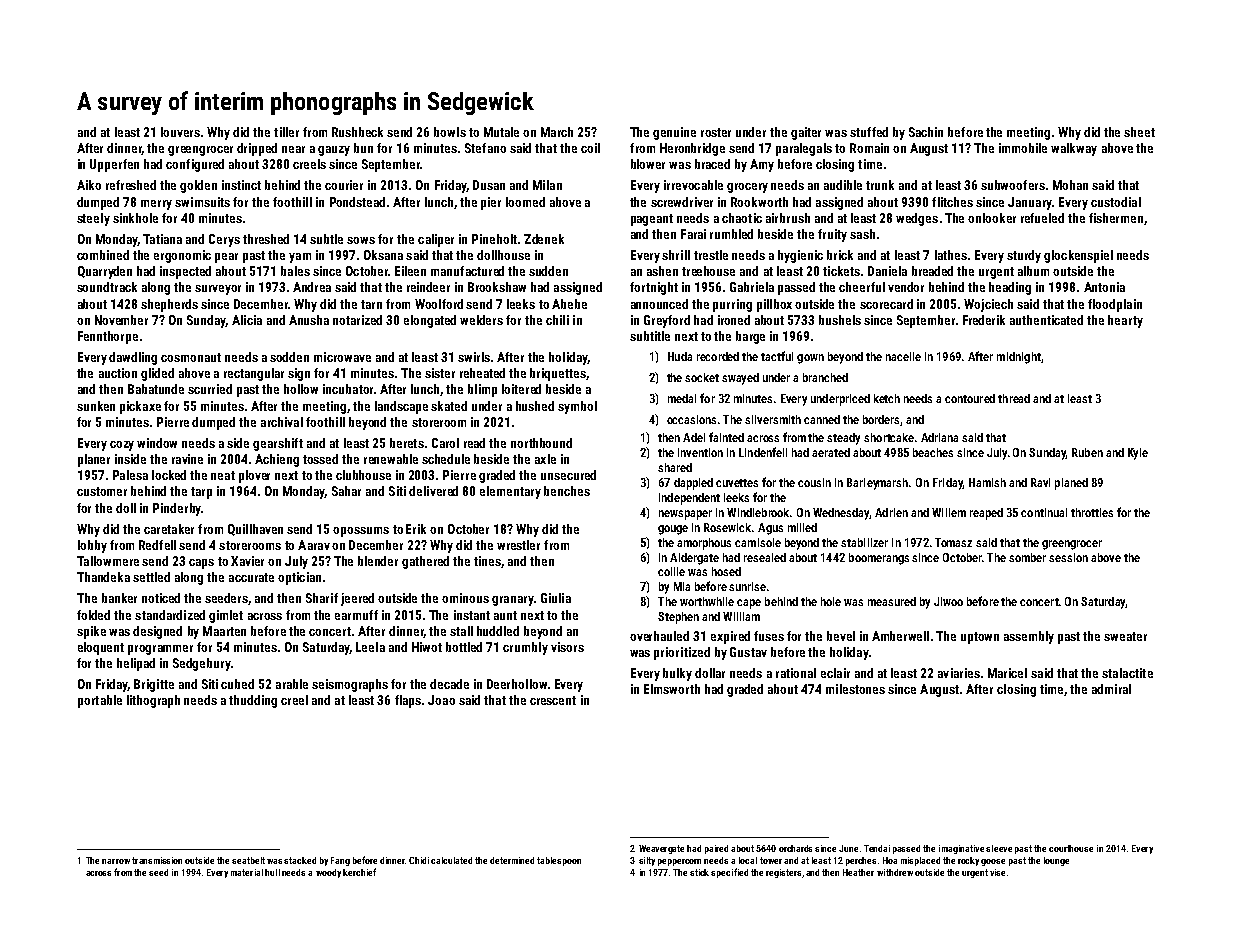 The image size is (1233, 952). Describe the element at coordinates (702, 377) in the image. I see `socket` at that location.
